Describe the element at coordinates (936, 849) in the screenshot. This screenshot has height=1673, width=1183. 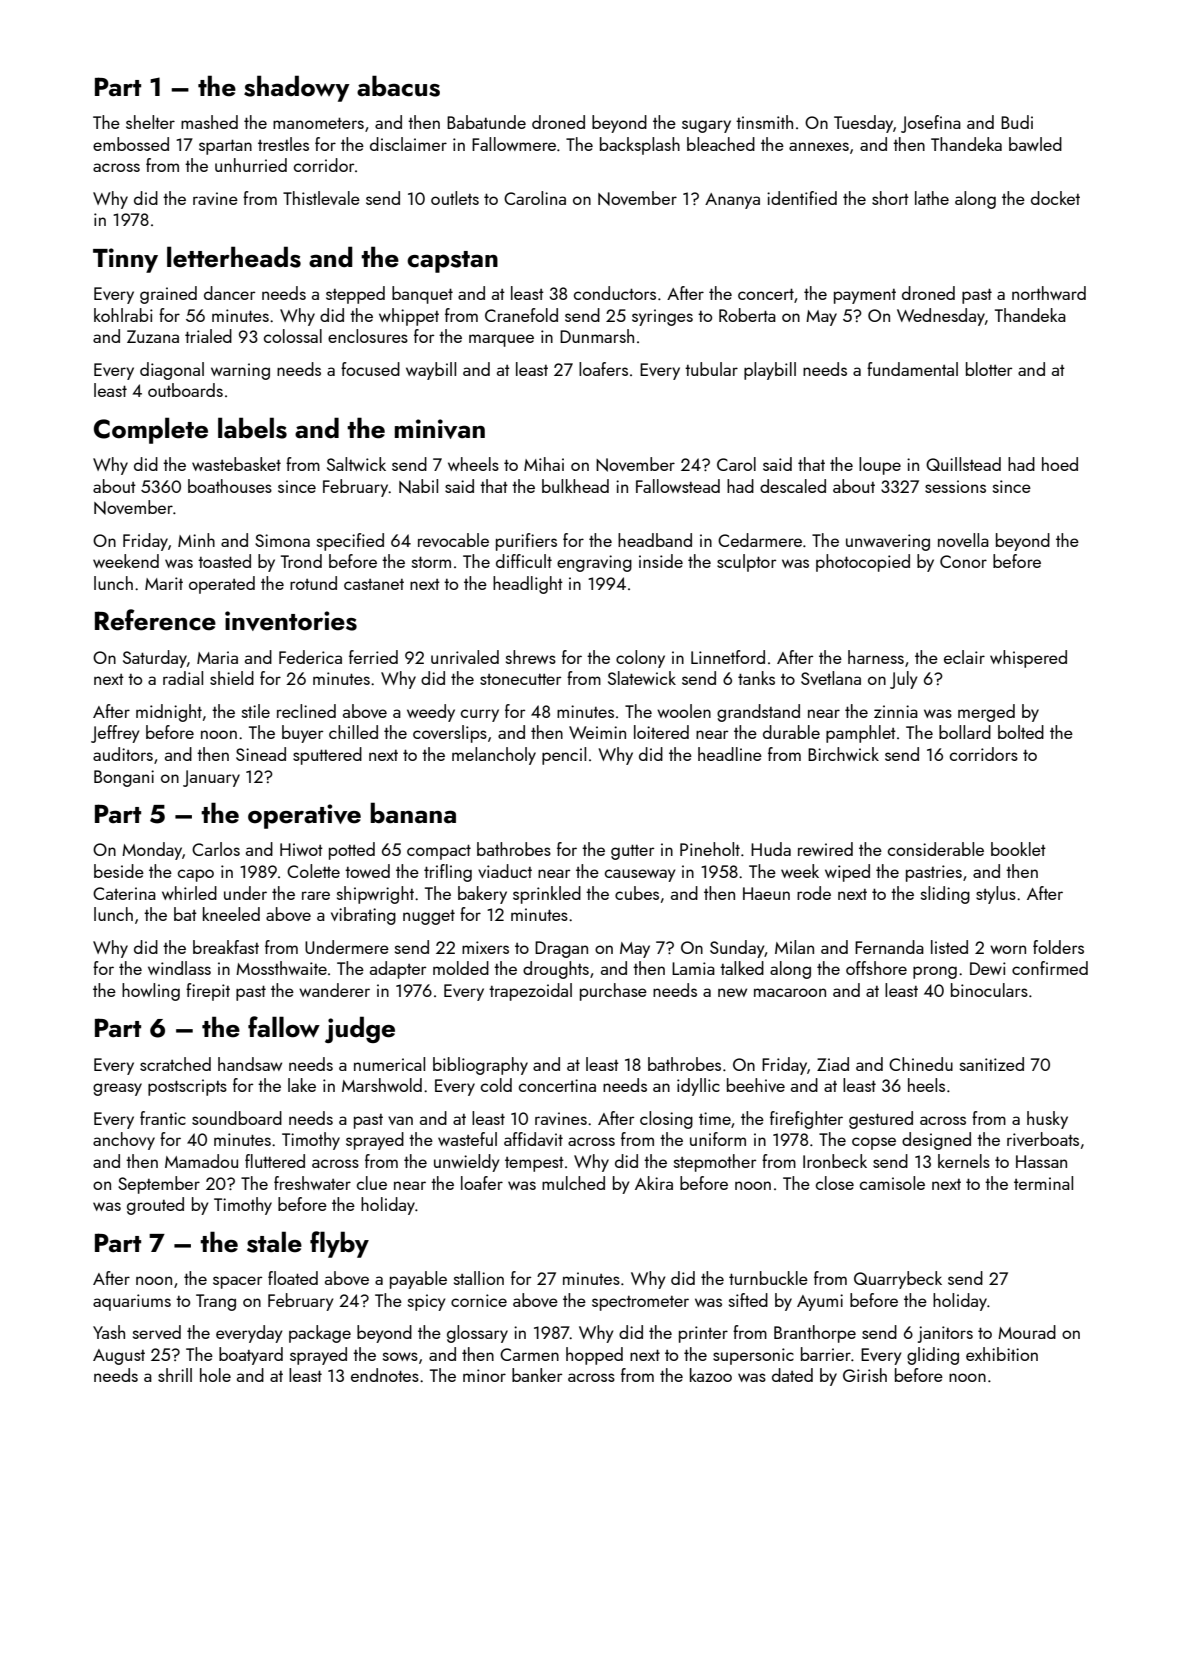
I see `considerable` at that location.
